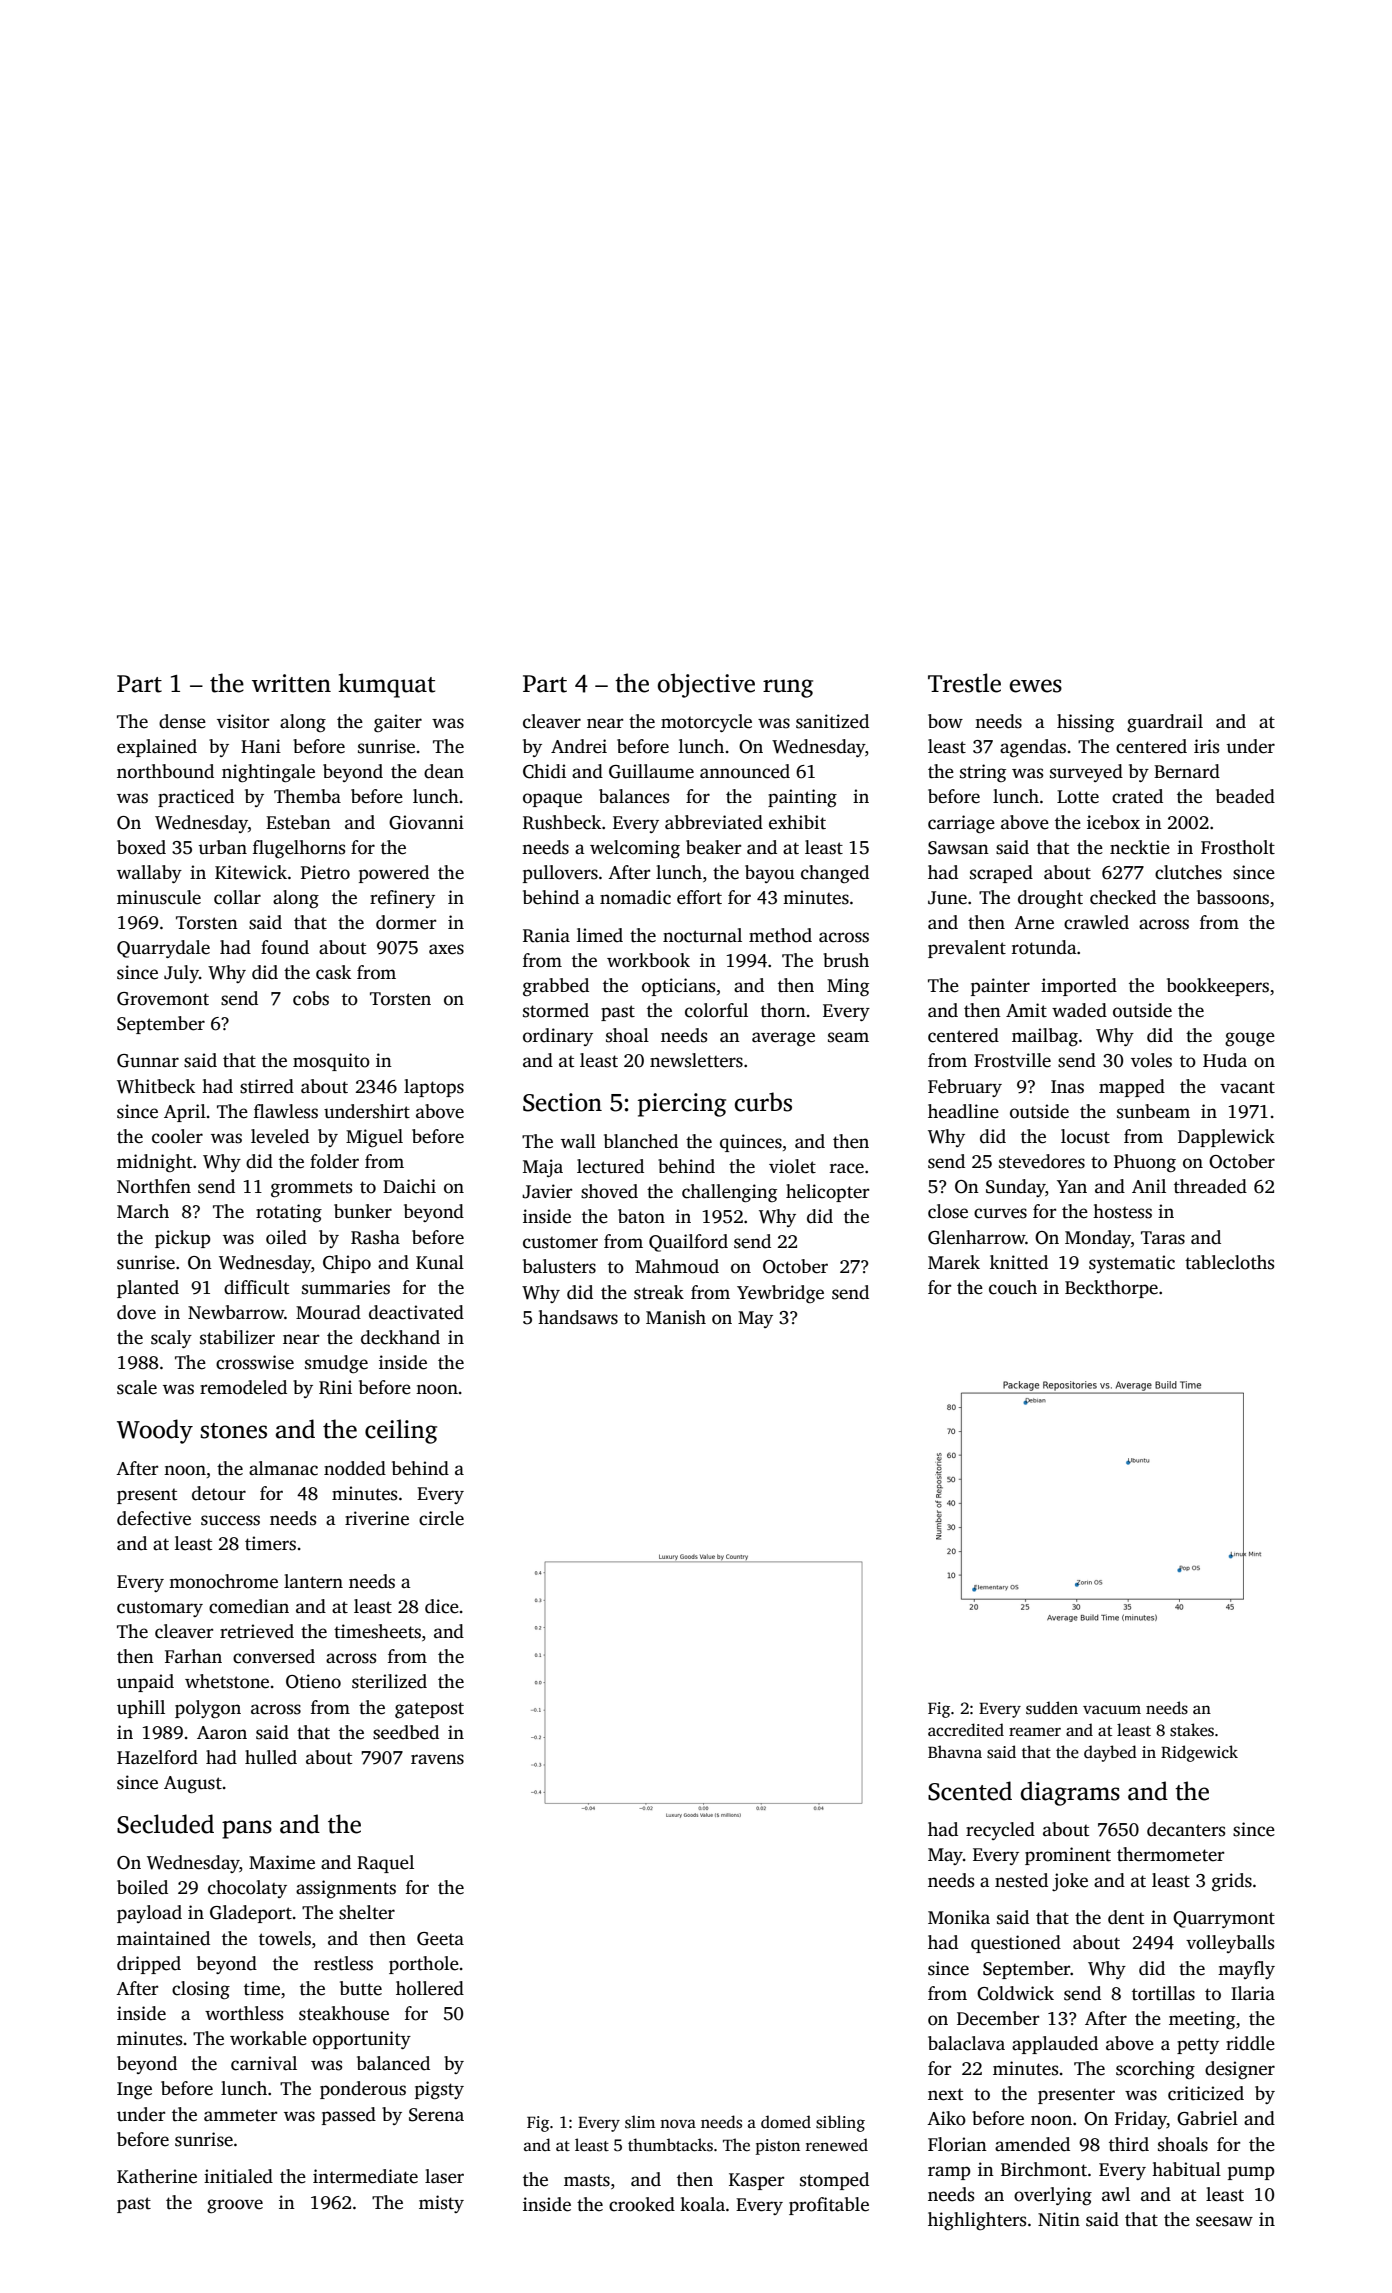  I want to click on hulled, so click(271, 1757).
